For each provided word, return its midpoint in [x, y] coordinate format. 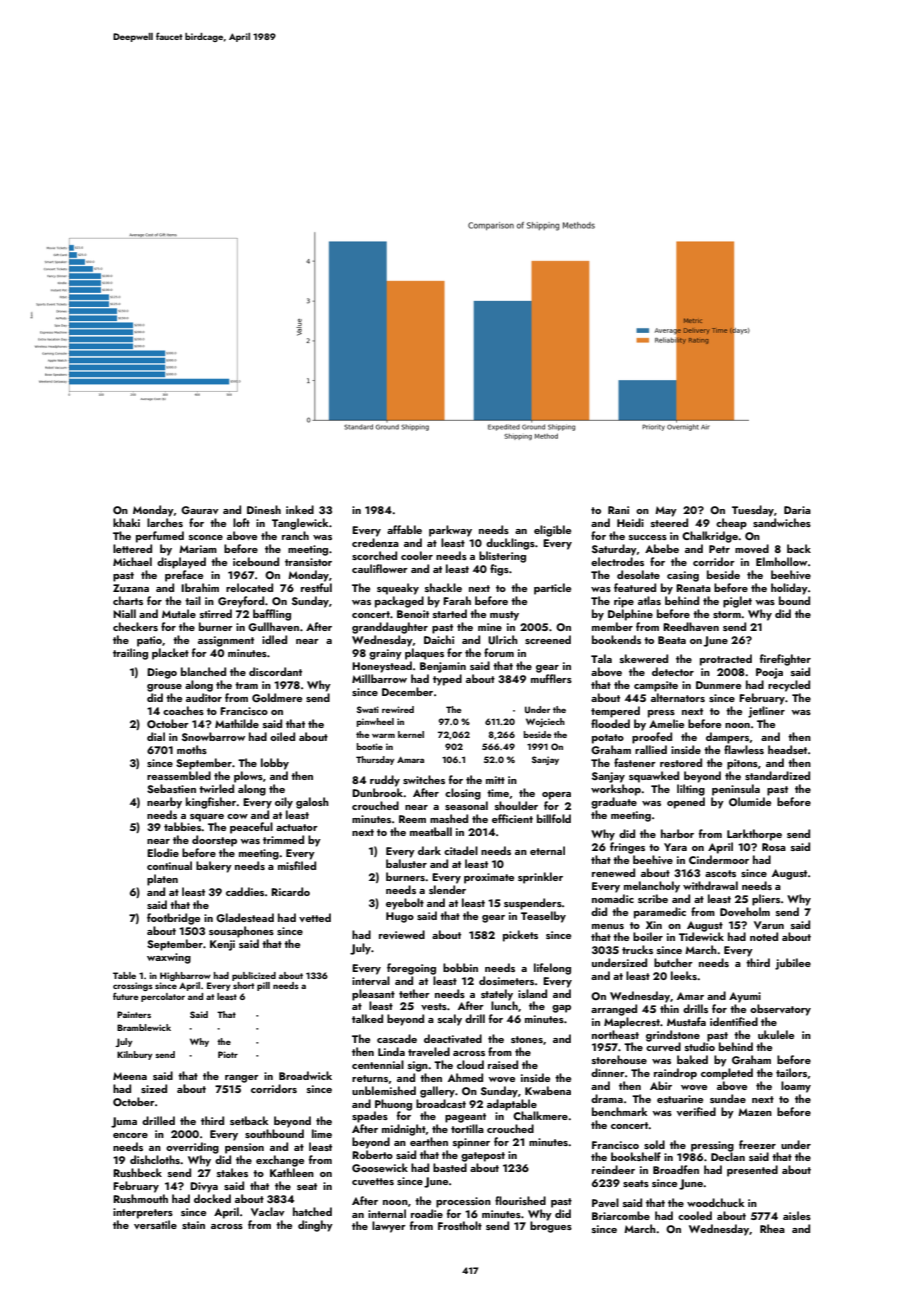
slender [447, 889]
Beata [672, 640]
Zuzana [131, 588]
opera [556, 796]
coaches [183, 710]
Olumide [750, 801]
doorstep [214, 841]
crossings [133, 986]
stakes [232, 1172]
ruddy [385, 781]
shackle [443, 587]
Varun [769, 925]
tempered [615, 712]
